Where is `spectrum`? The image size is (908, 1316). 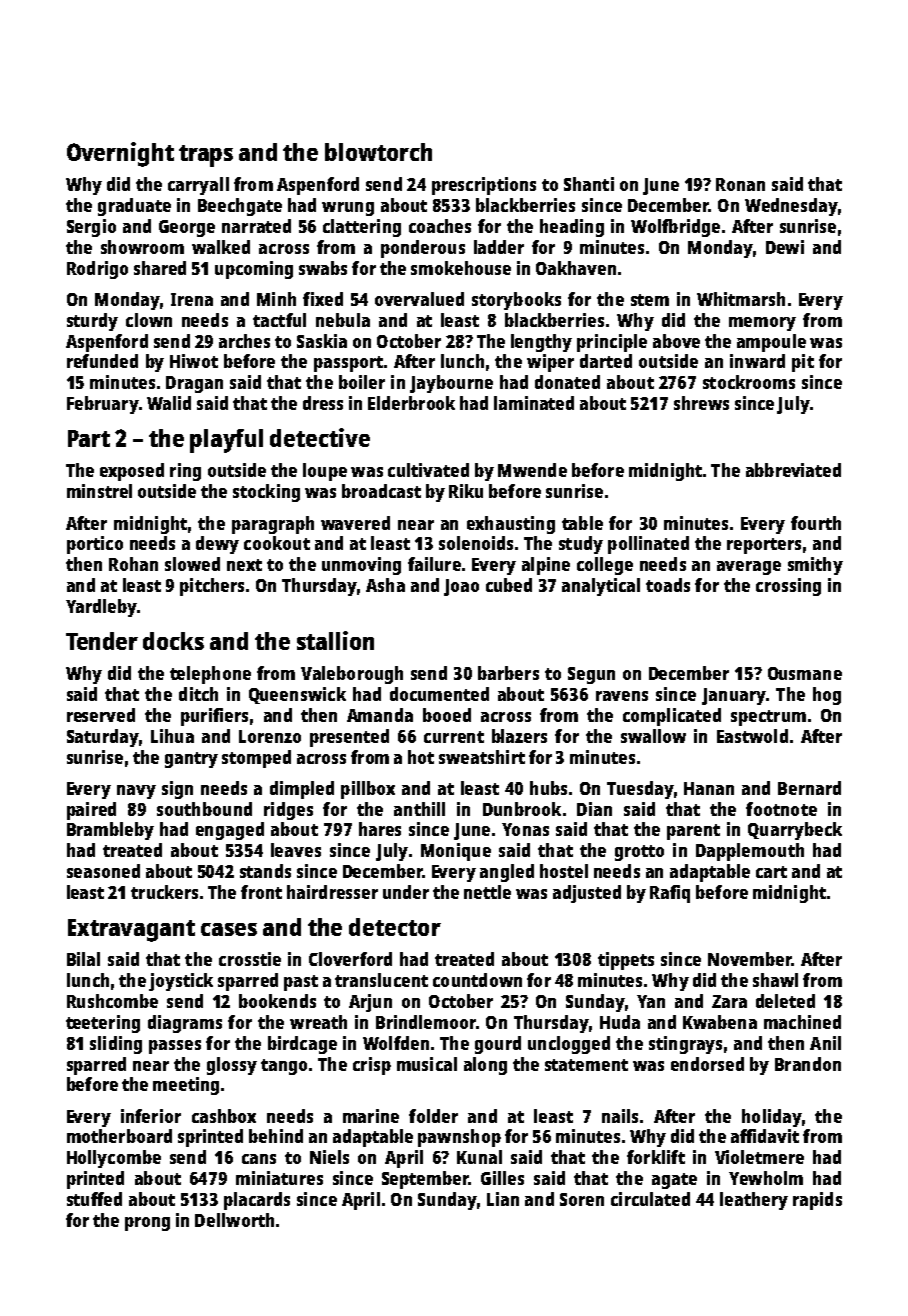
spectrum is located at coordinates (768, 718).
